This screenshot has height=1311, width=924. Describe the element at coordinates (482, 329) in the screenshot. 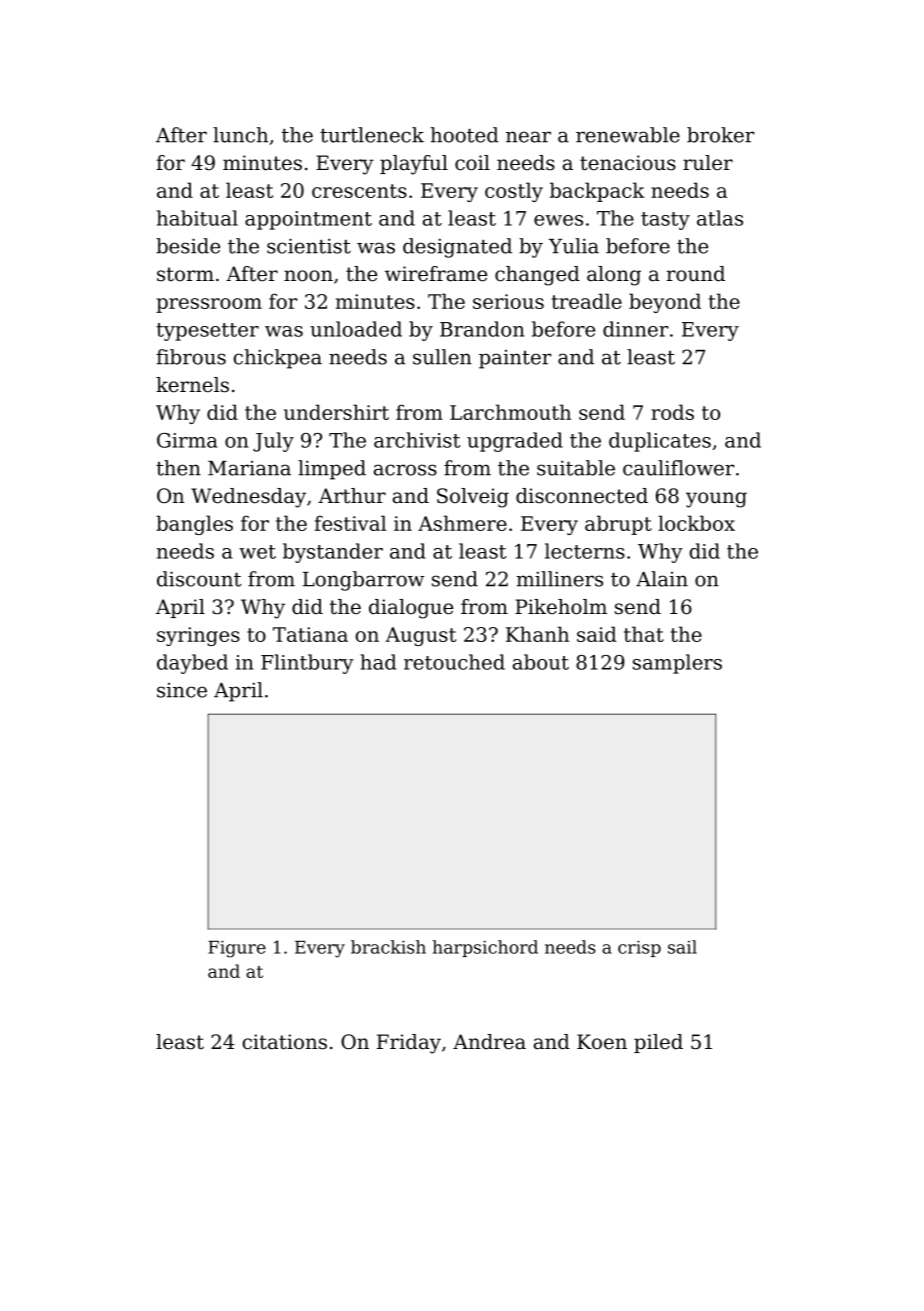

I see `Brandon` at that location.
